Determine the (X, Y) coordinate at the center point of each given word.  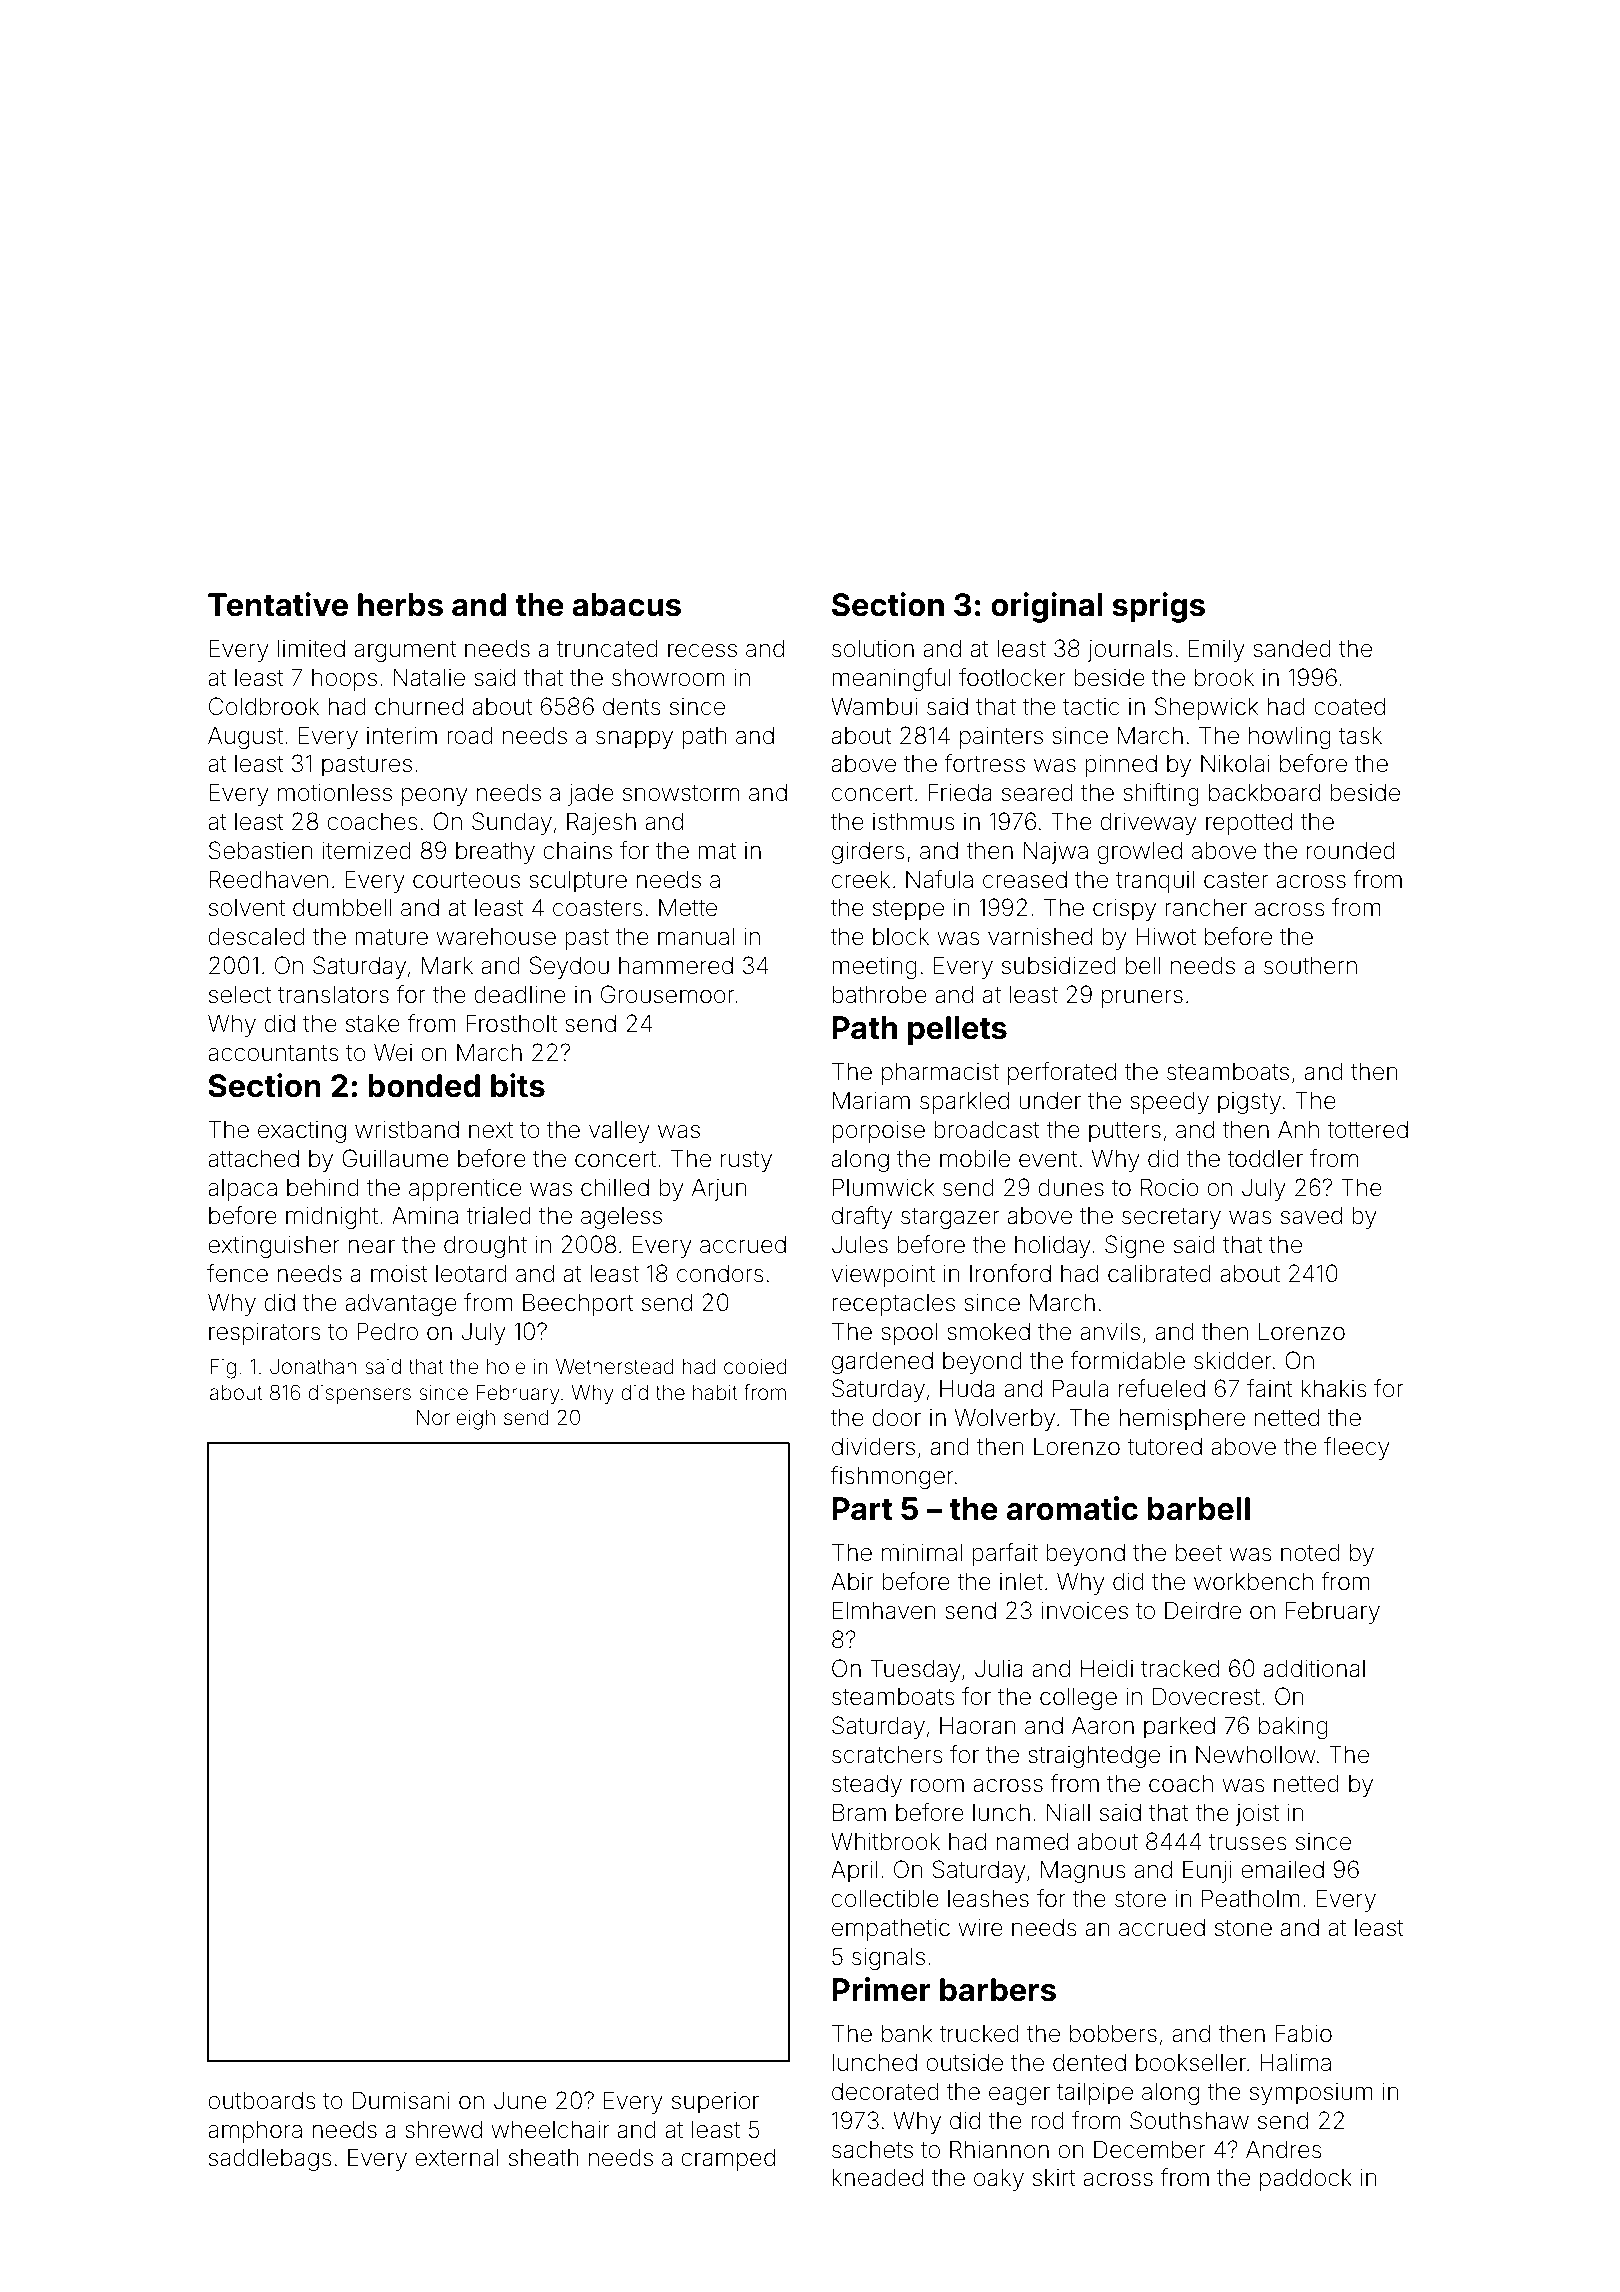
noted (1310, 1552)
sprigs (1158, 607)
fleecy (1357, 1448)
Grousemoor (667, 994)
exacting (302, 1132)
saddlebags (270, 2159)
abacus (626, 605)
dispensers (359, 1394)
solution (873, 648)
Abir (852, 1581)
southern (1310, 965)
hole (506, 1367)
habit (715, 1392)
